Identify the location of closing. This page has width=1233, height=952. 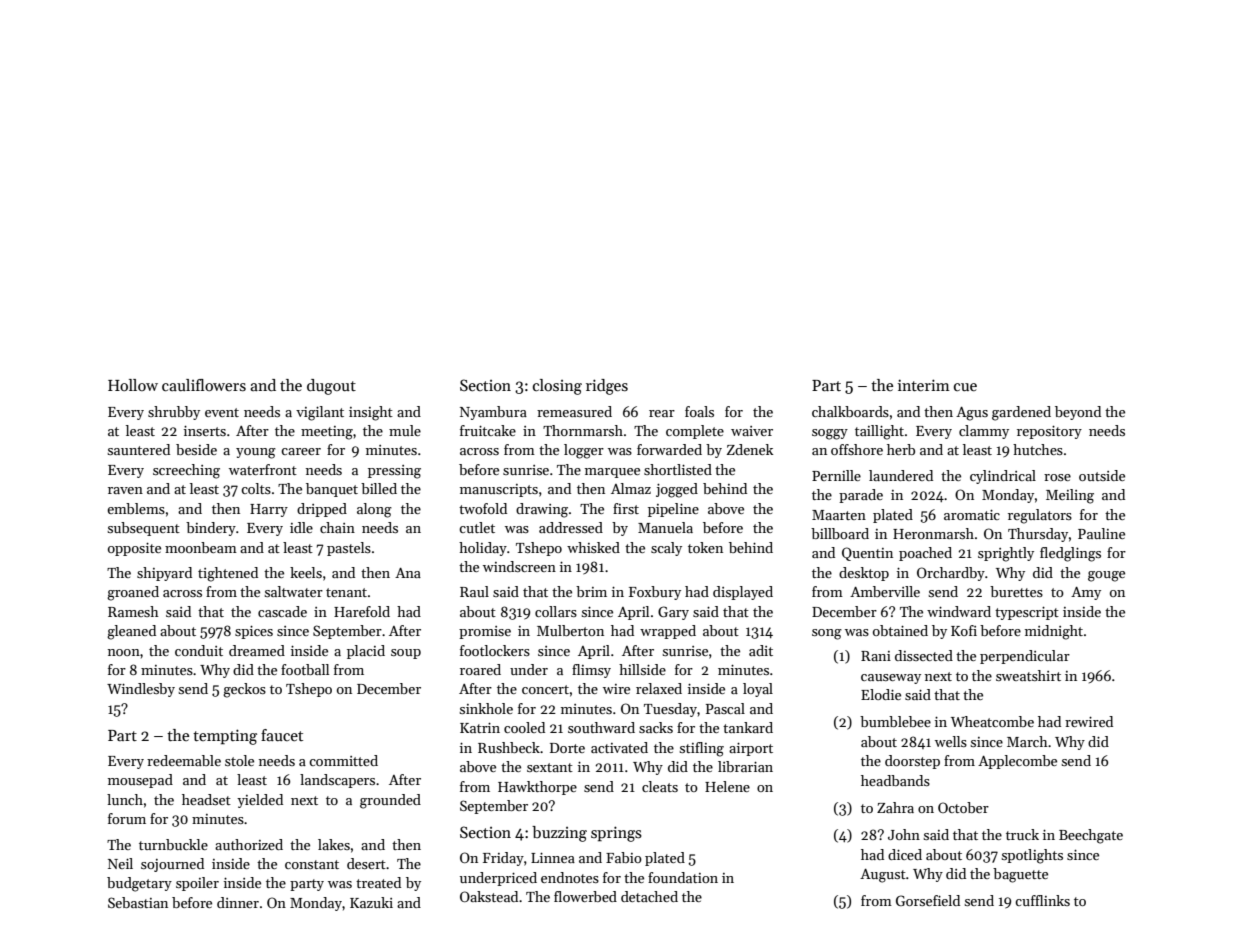
(557, 387).
